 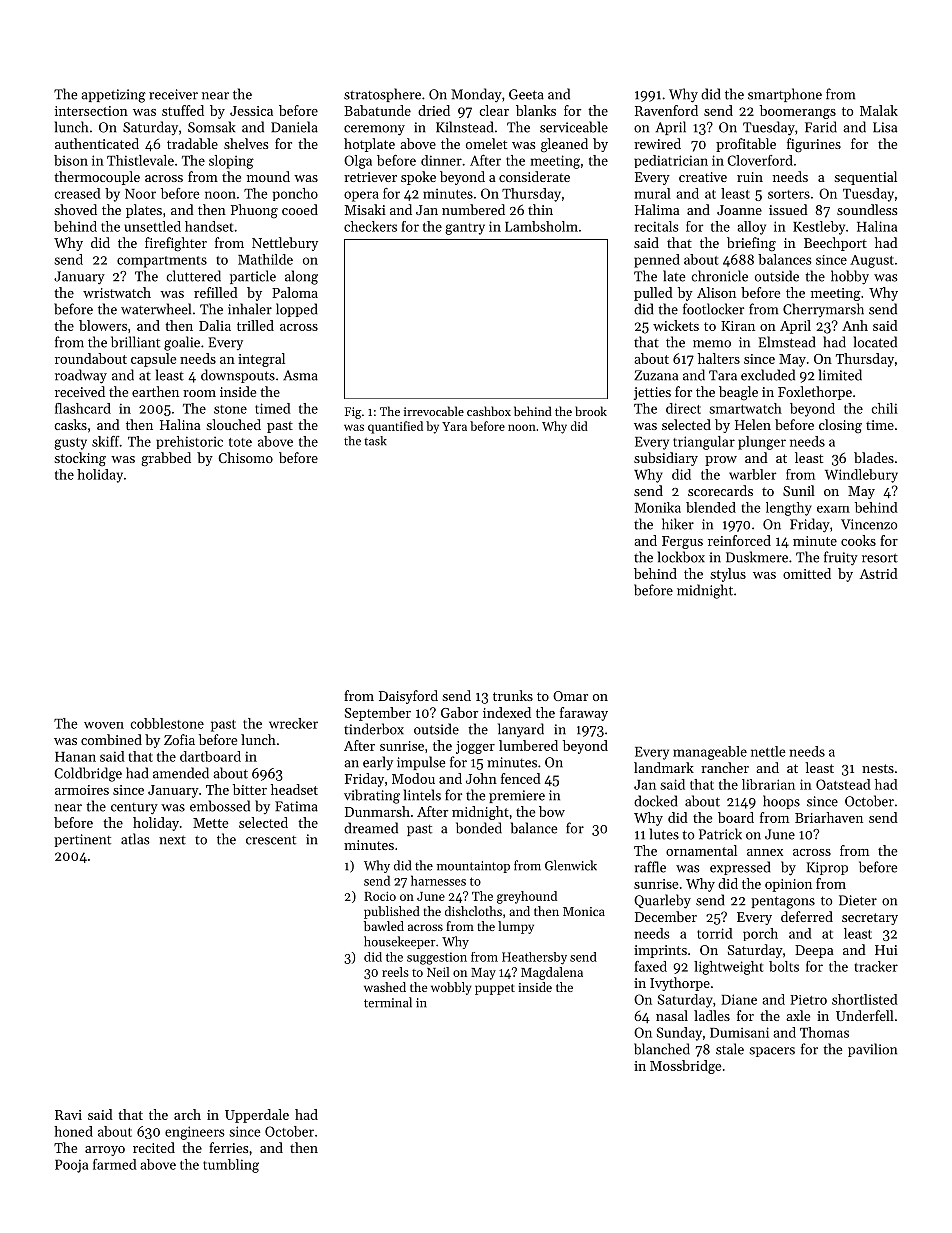 What do you see at coordinates (140, 194) in the screenshot?
I see `Noor` at bounding box center [140, 194].
